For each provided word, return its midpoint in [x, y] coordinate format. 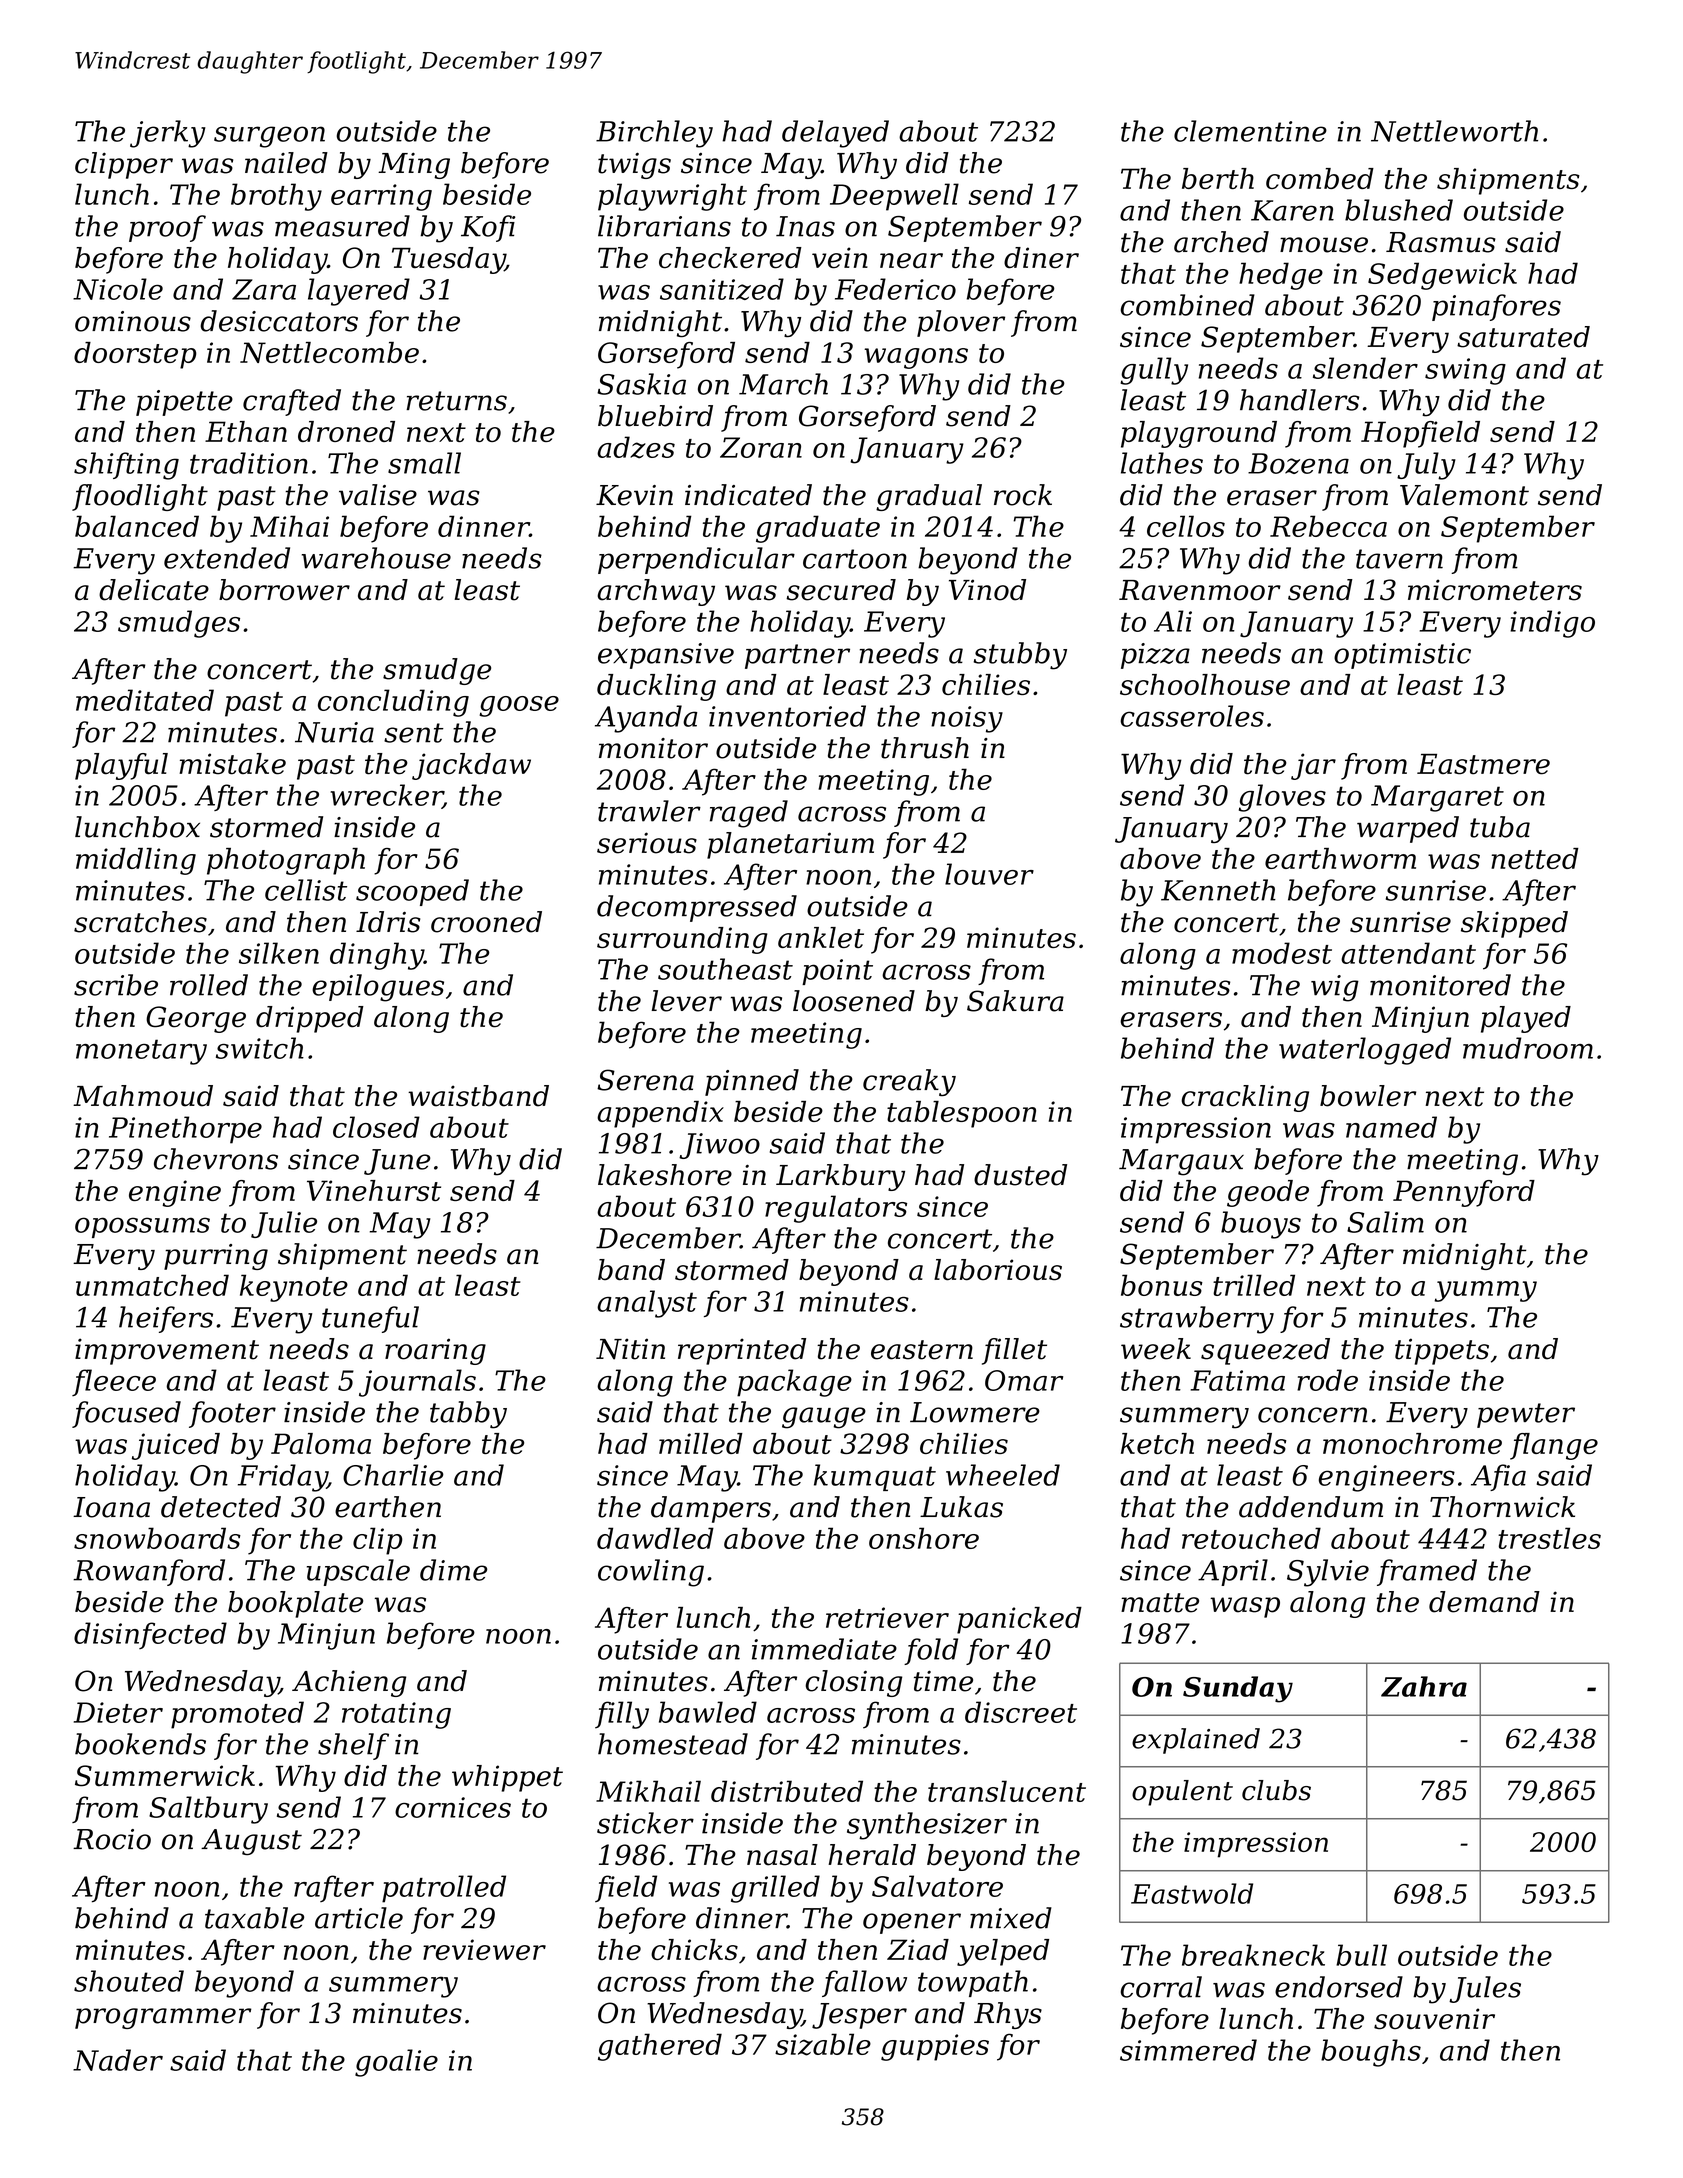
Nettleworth [1454, 131]
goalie [396, 2063]
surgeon [269, 137]
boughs [1371, 2053]
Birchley [654, 134]
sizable [823, 2044]
